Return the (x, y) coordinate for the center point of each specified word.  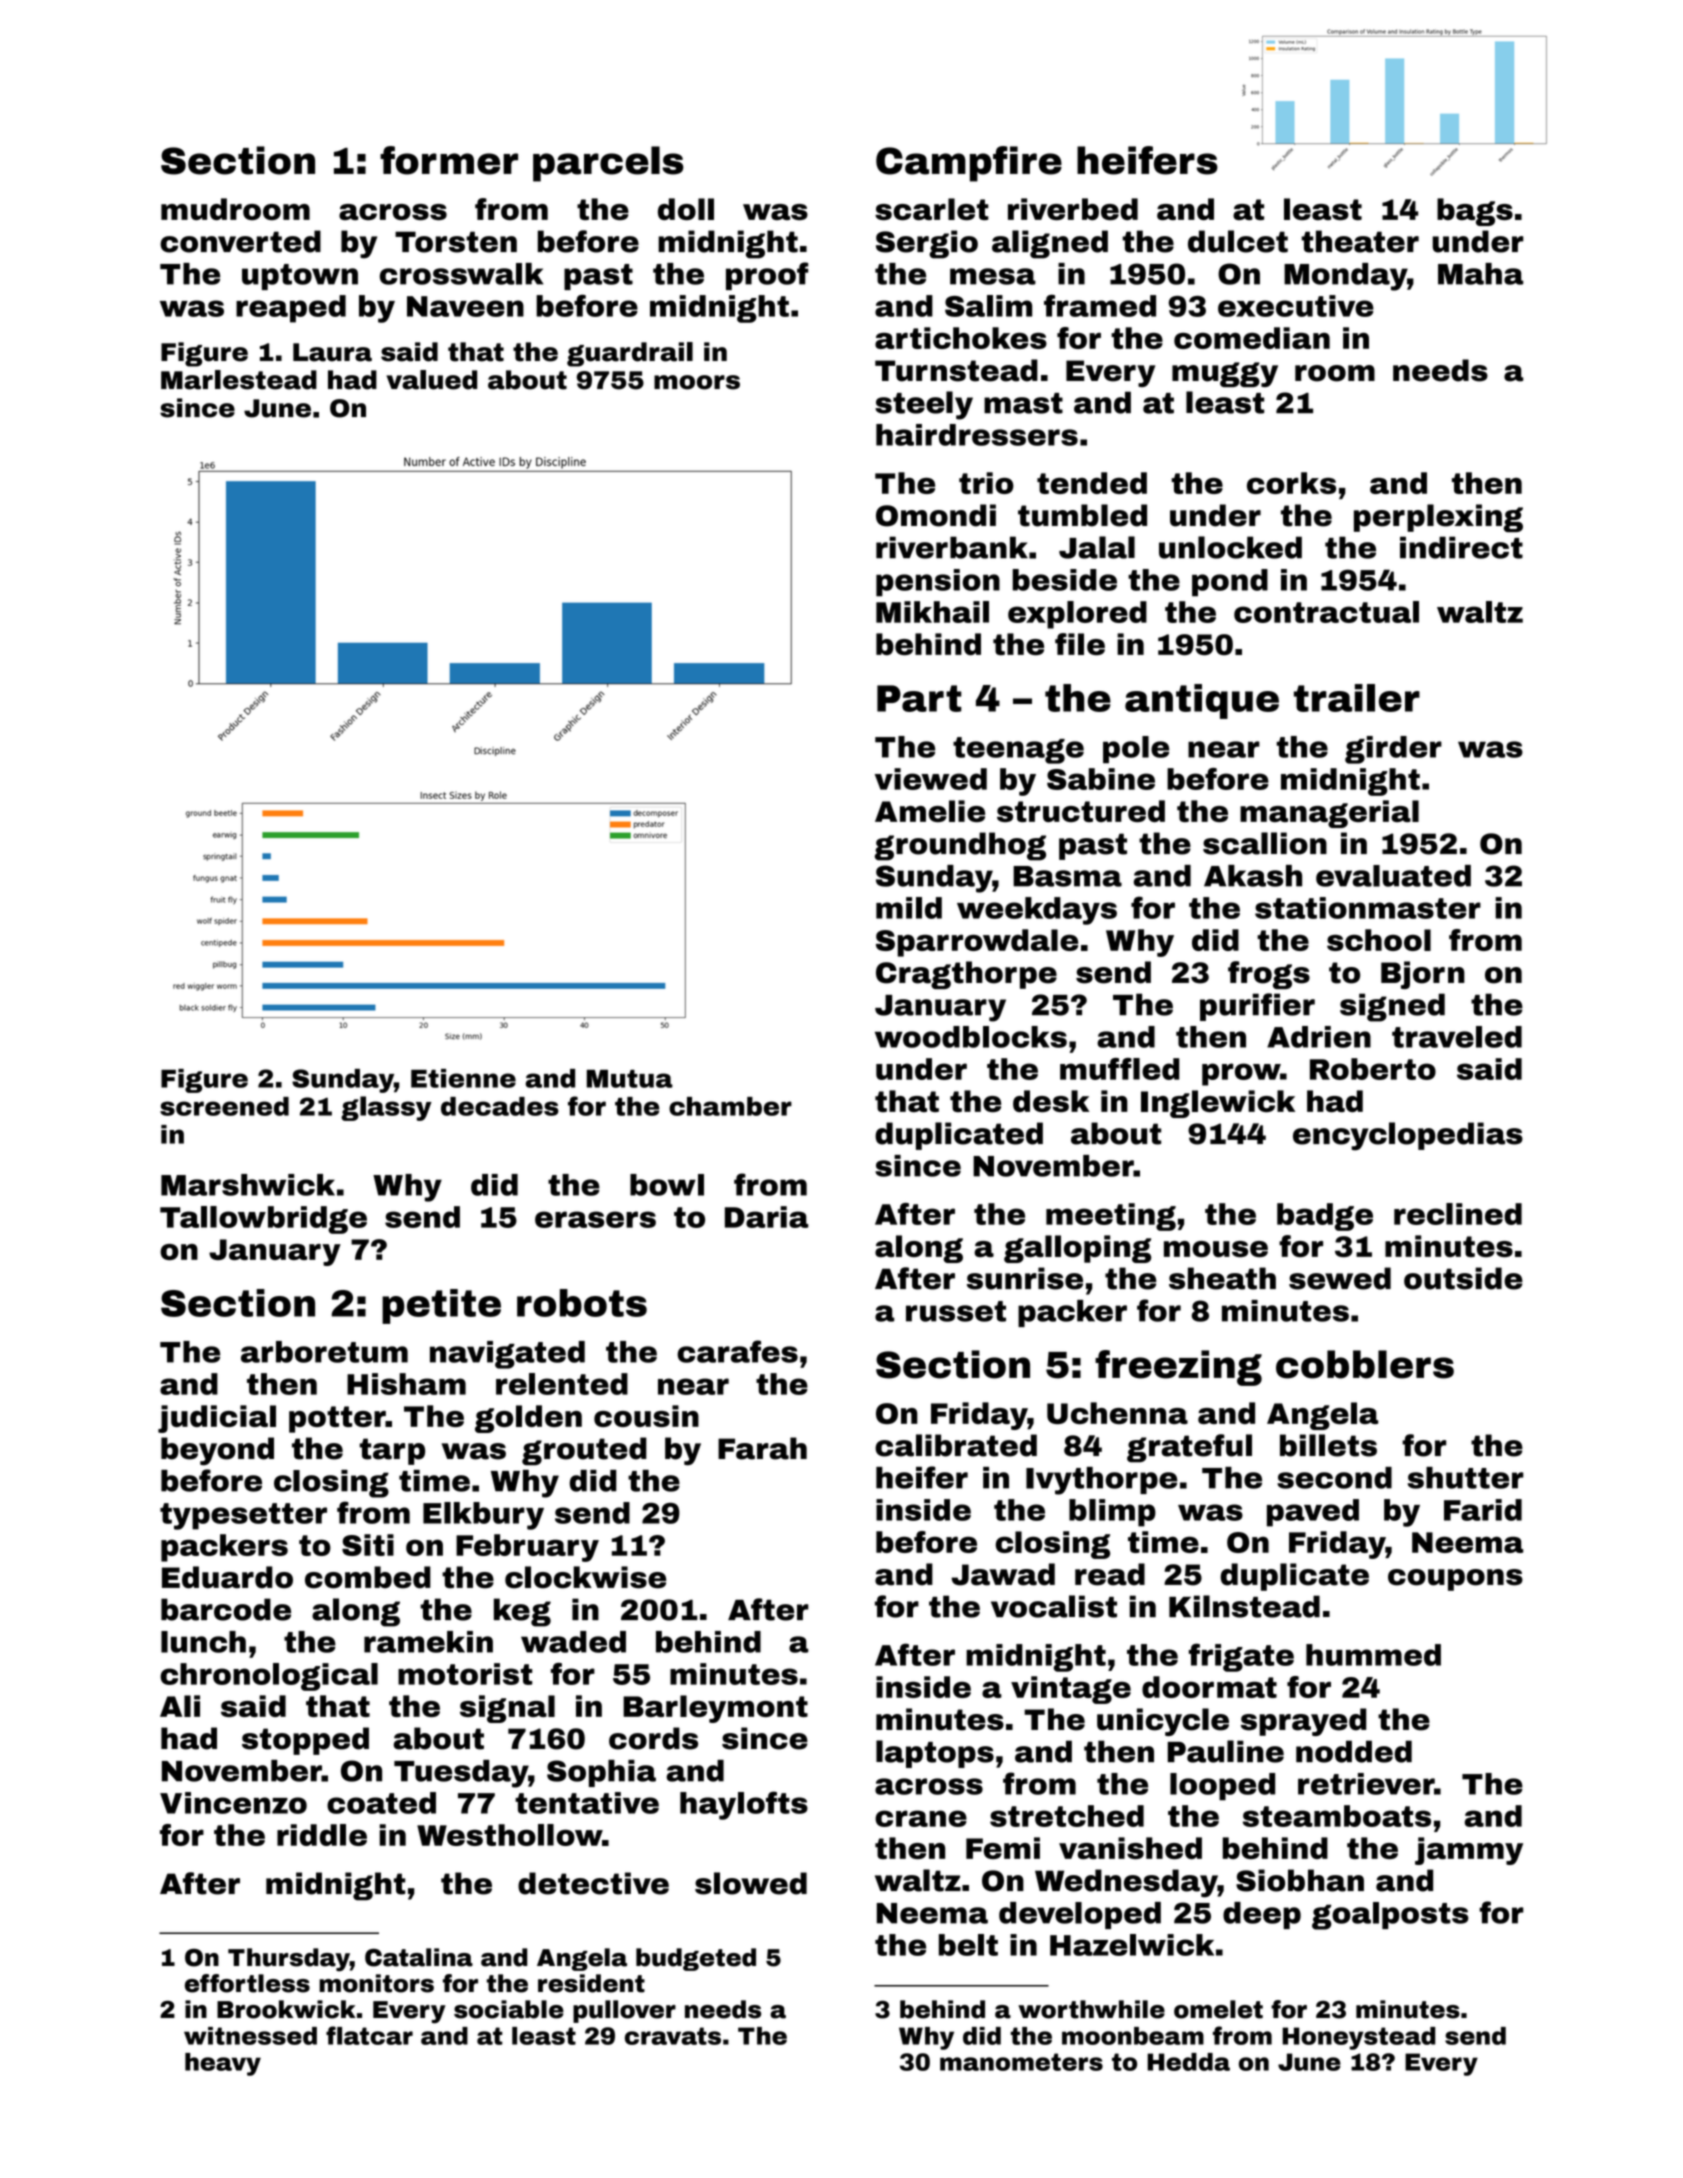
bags (1475, 212)
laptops (935, 1754)
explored (1077, 615)
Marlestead (239, 380)
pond (1230, 583)
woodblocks (971, 1037)
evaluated (1393, 876)
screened (224, 1106)
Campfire (969, 164)
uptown (300, 277)
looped (1222, 1787)
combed (368, 1577)
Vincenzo (233, 1803)
